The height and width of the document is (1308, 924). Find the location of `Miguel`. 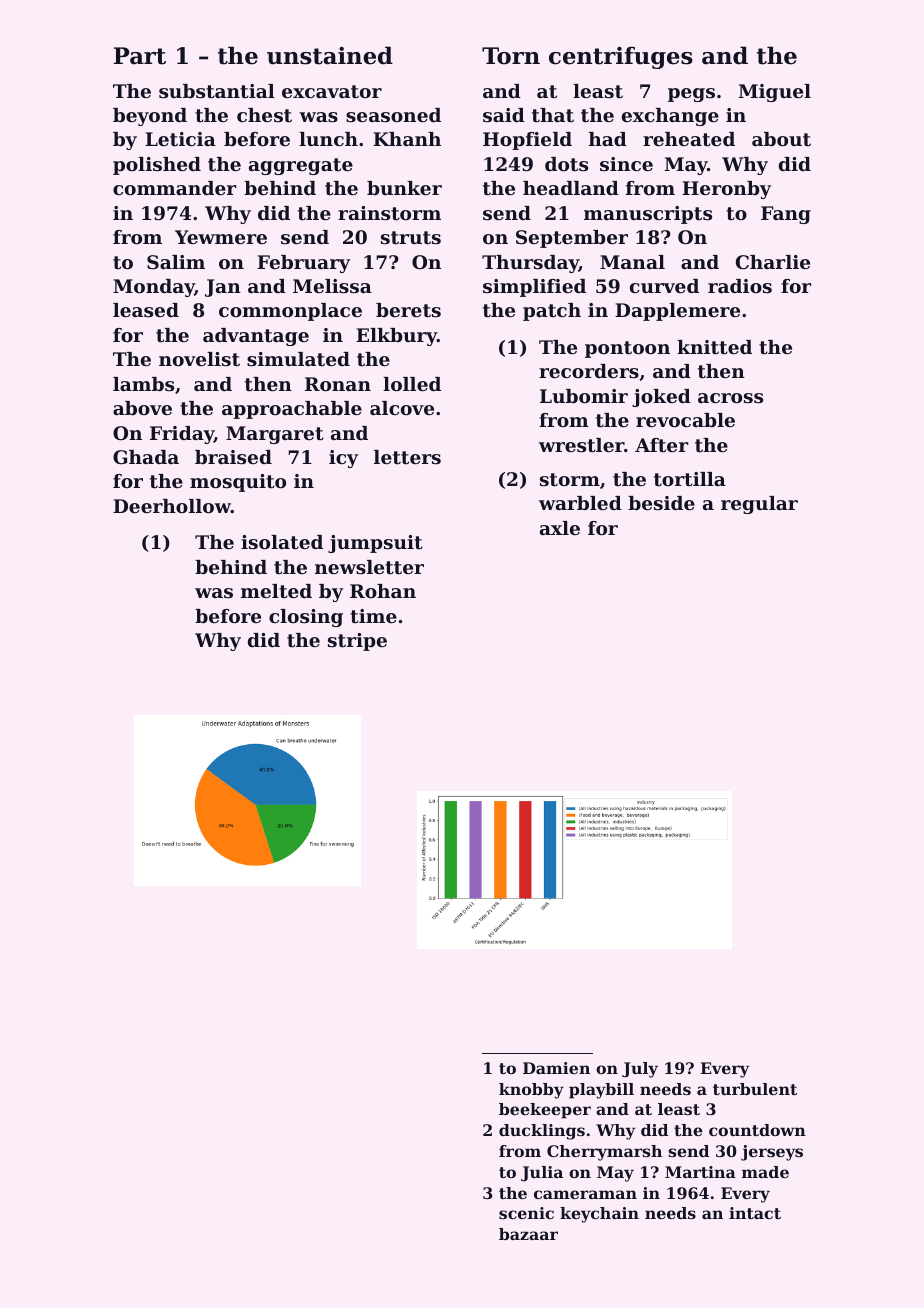

Miguel is located at coordinates (775, 93).
